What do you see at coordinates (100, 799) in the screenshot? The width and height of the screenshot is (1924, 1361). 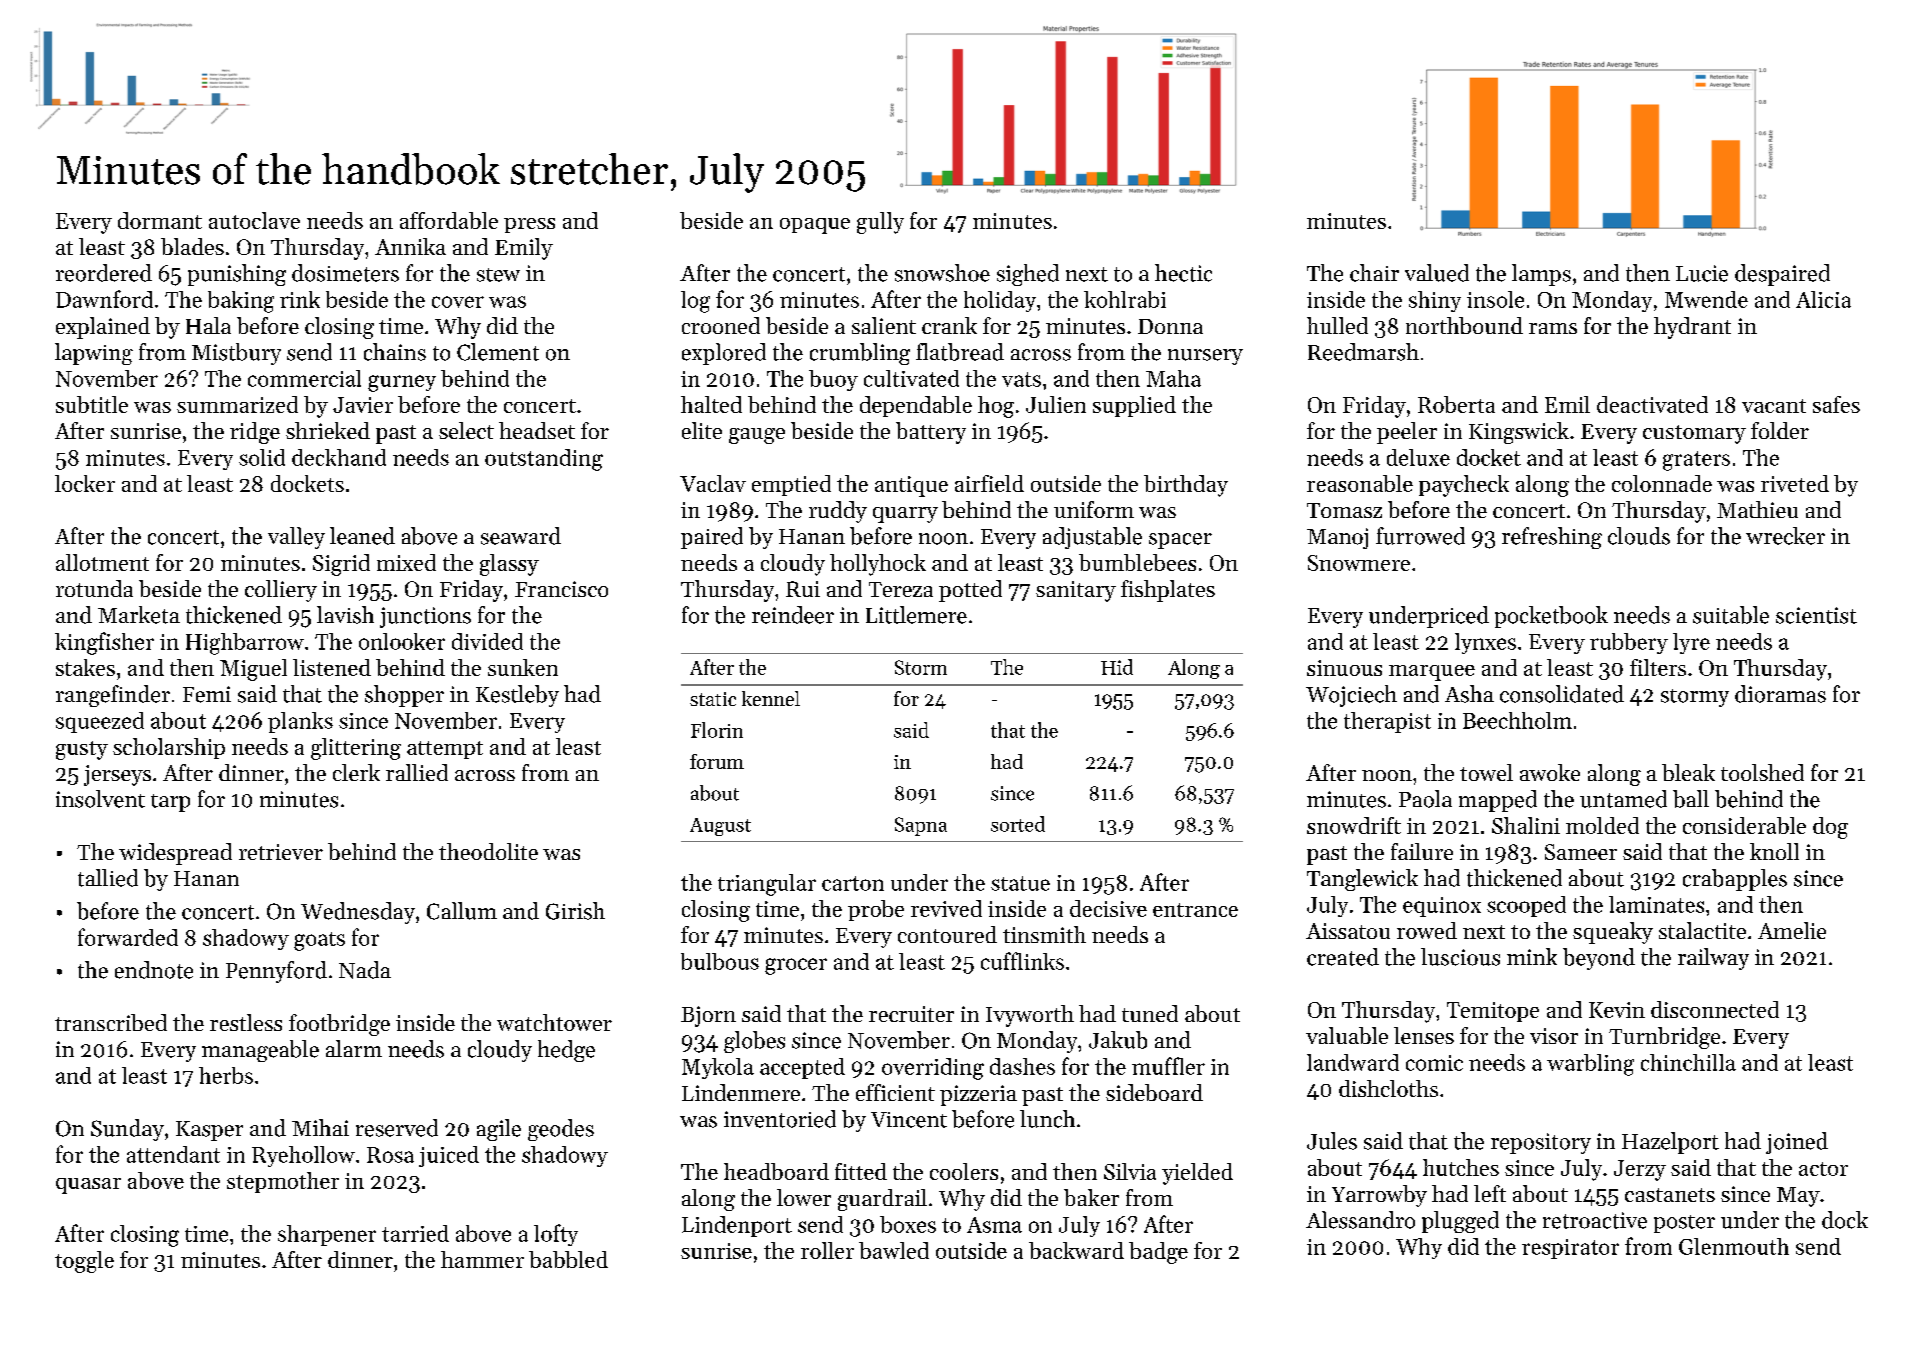 I see `insolvent` at bounding box center [100, 799].
